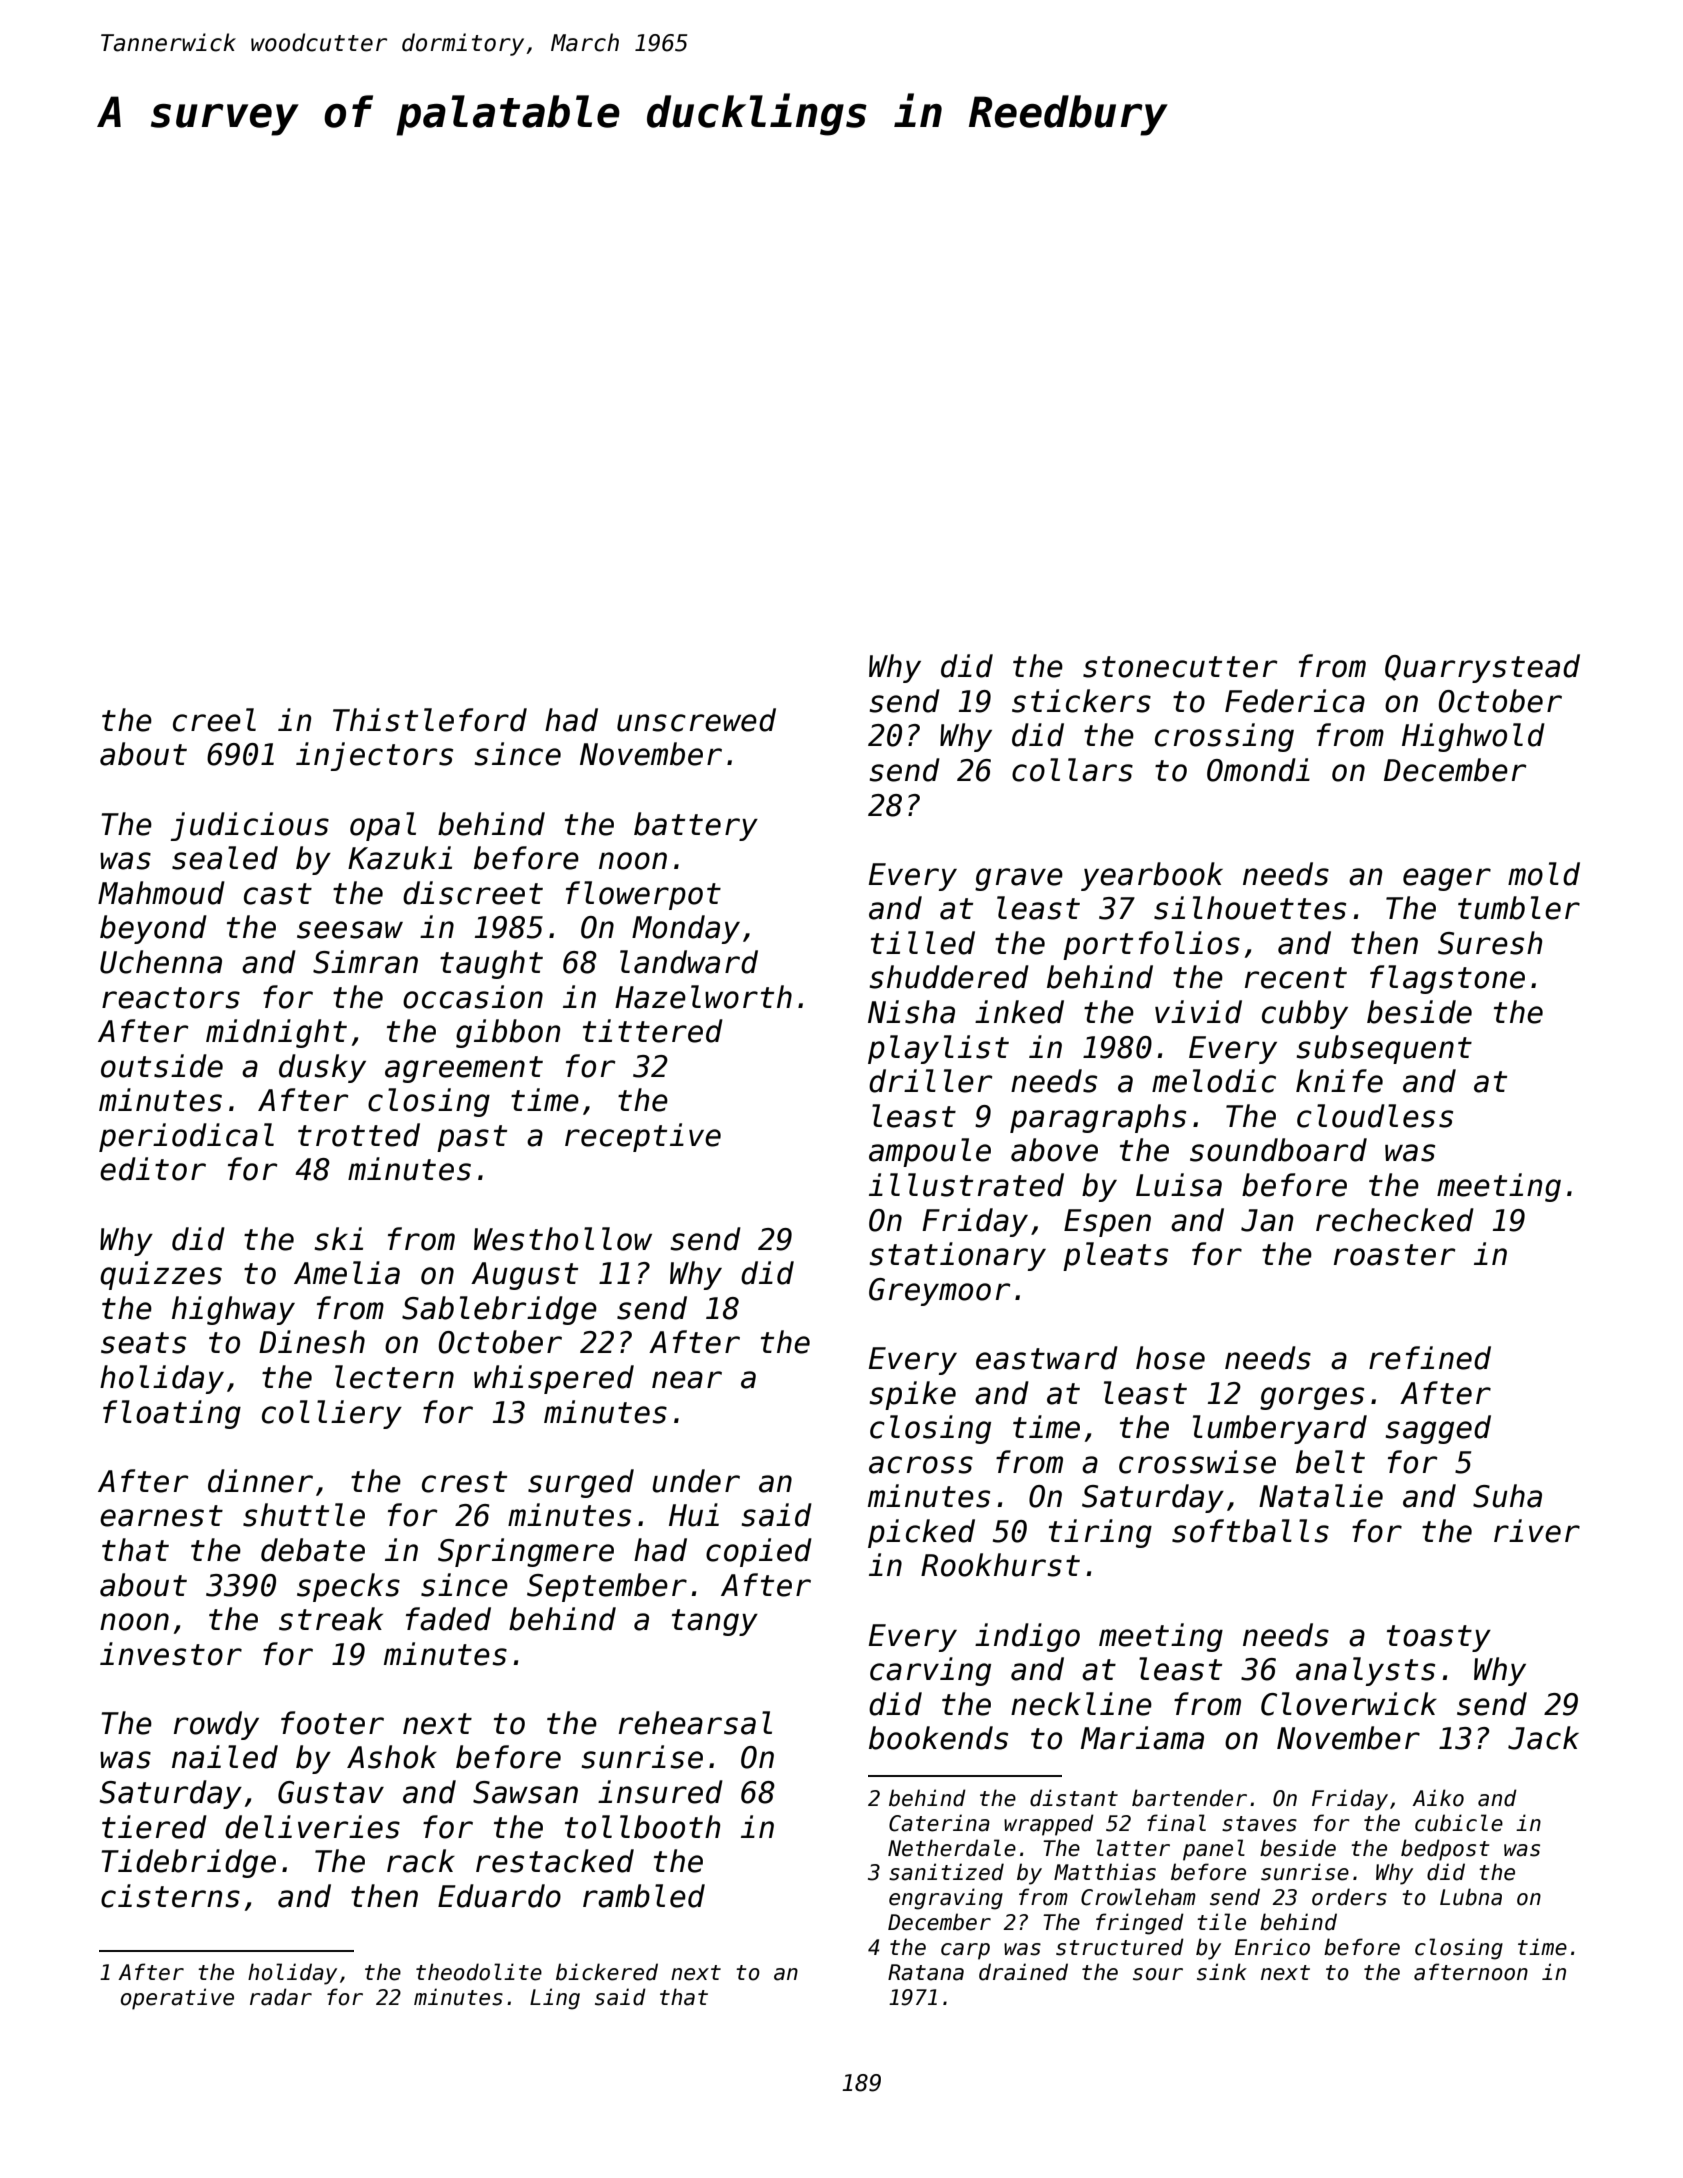 Image resolution: width=1683 pixels, height=2178 pixels. What do you see at coordinates (653, 1031) in the screenshot?
I see `tittered` at bounding box center [653, 1031].
